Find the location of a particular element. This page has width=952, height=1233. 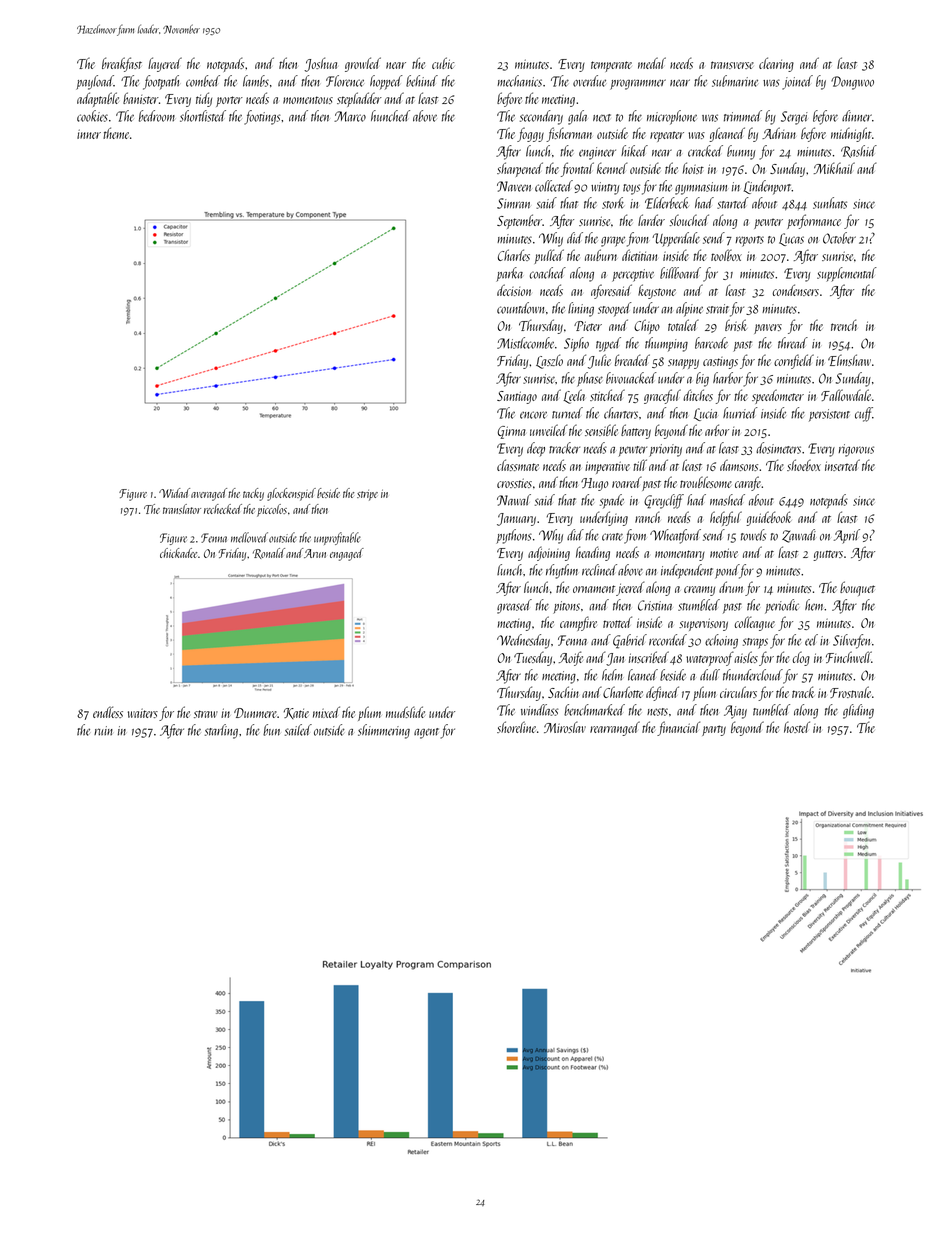

sunhats is located at coordinates (830, 203).
